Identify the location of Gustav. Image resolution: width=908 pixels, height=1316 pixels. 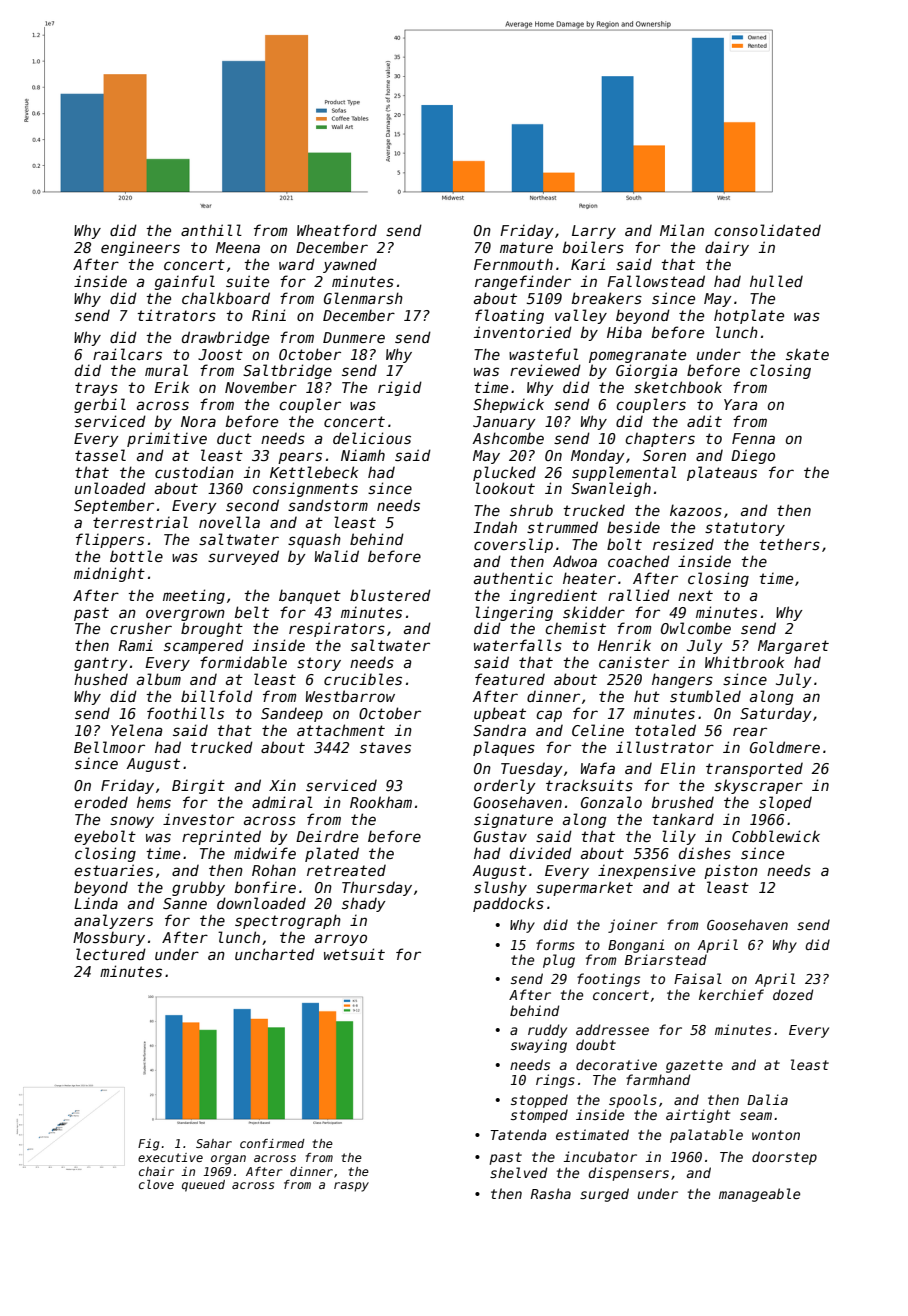
(500, 836).
